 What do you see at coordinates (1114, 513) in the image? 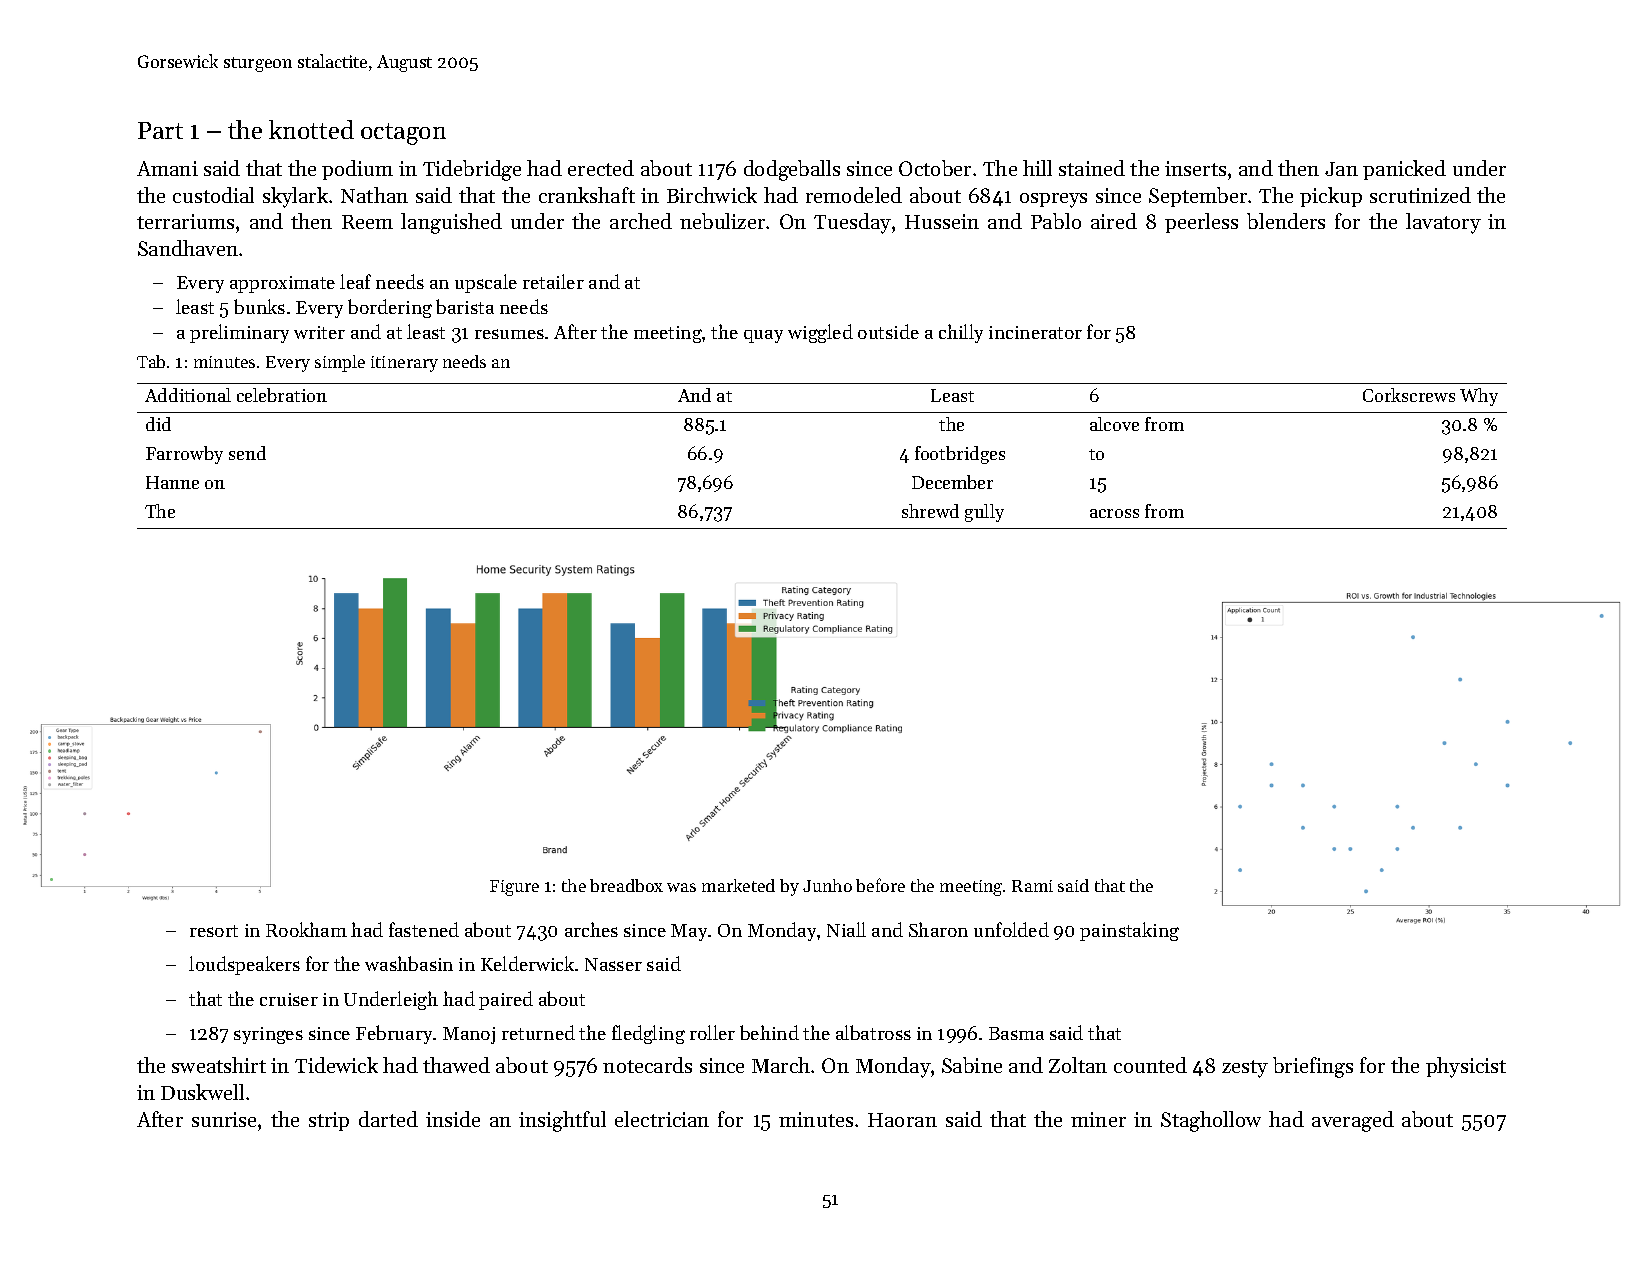
I see `across` at bounding box center [1114, 513].
